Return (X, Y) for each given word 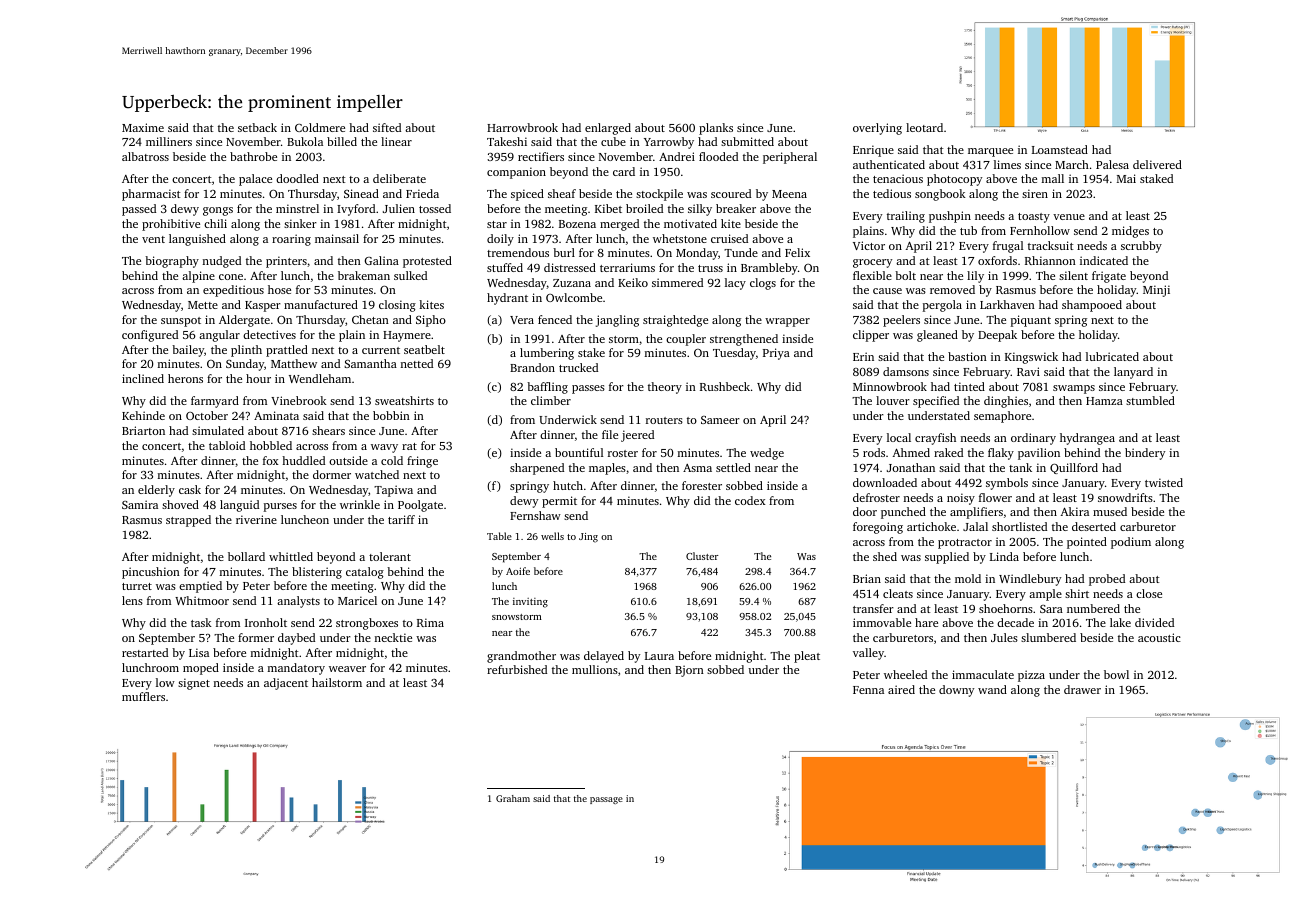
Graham (513, 798)
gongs (218, 211)
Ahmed (911, 452)
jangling (617, 321)
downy (956, 691)
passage (606, 800)
